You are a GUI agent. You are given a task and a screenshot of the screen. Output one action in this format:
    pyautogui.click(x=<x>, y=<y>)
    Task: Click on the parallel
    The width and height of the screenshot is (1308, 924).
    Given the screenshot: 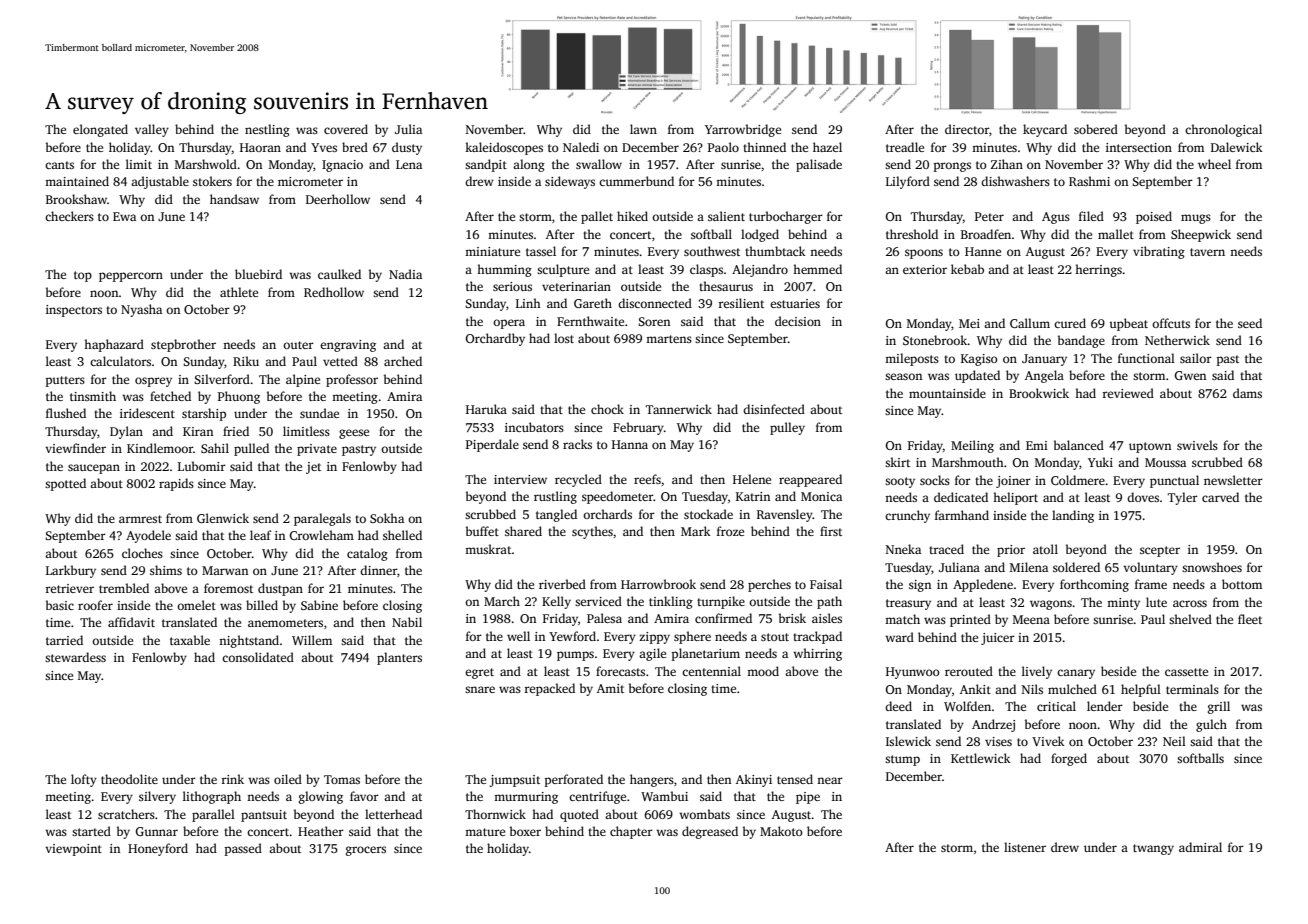 What is the action you would take?
    pyautogui.click(x=213, y=815)
